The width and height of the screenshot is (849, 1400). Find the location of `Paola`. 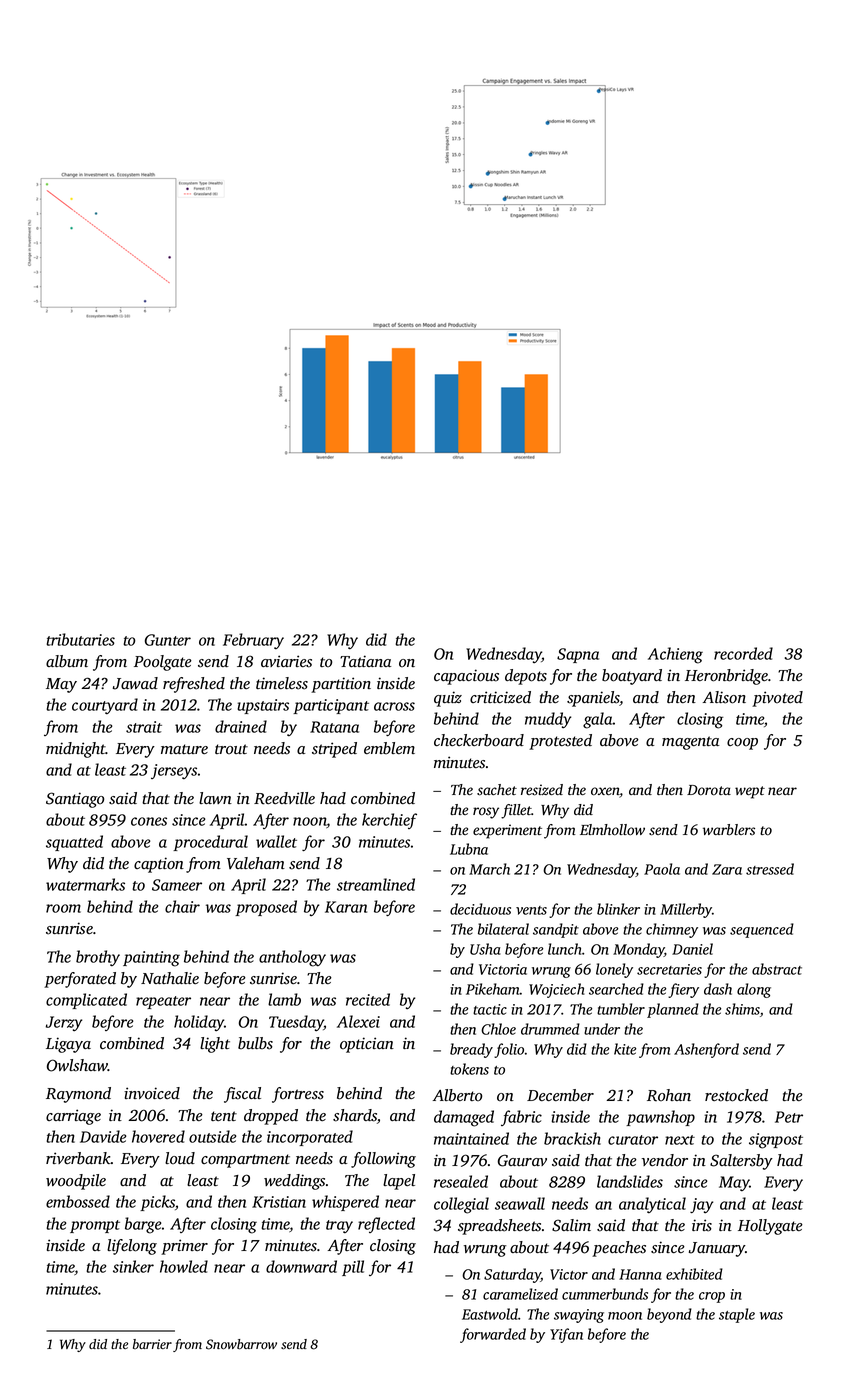

Paola is located at coordinates (662, 869).
